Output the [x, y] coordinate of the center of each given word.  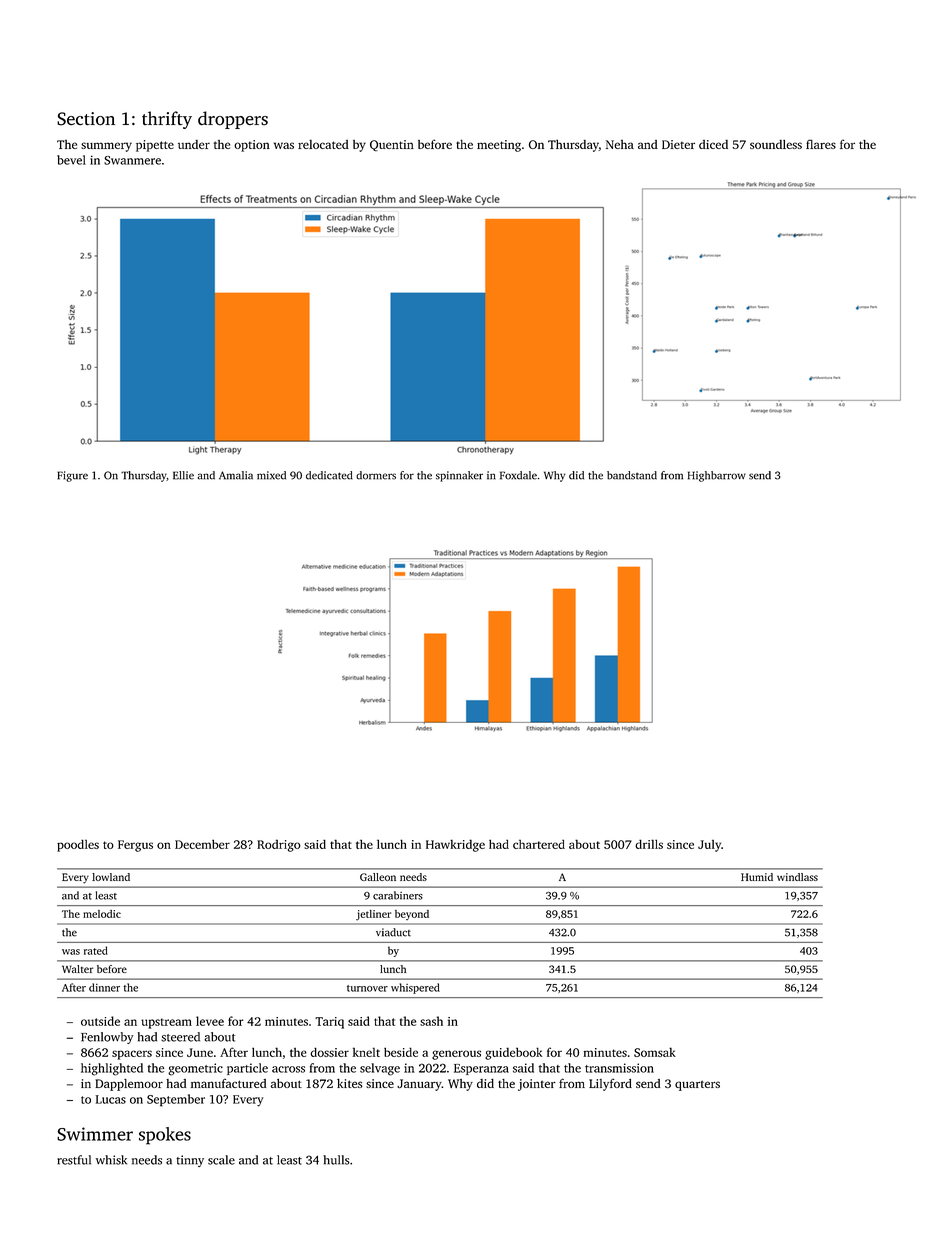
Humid [757, 877]
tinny [190, 1161]
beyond [412, 915]
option [252, 146]
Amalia [236, 475]
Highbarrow [717, 476]
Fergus [135, 846]
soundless [776, 144]
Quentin [392, 145]
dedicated [329, 475]
